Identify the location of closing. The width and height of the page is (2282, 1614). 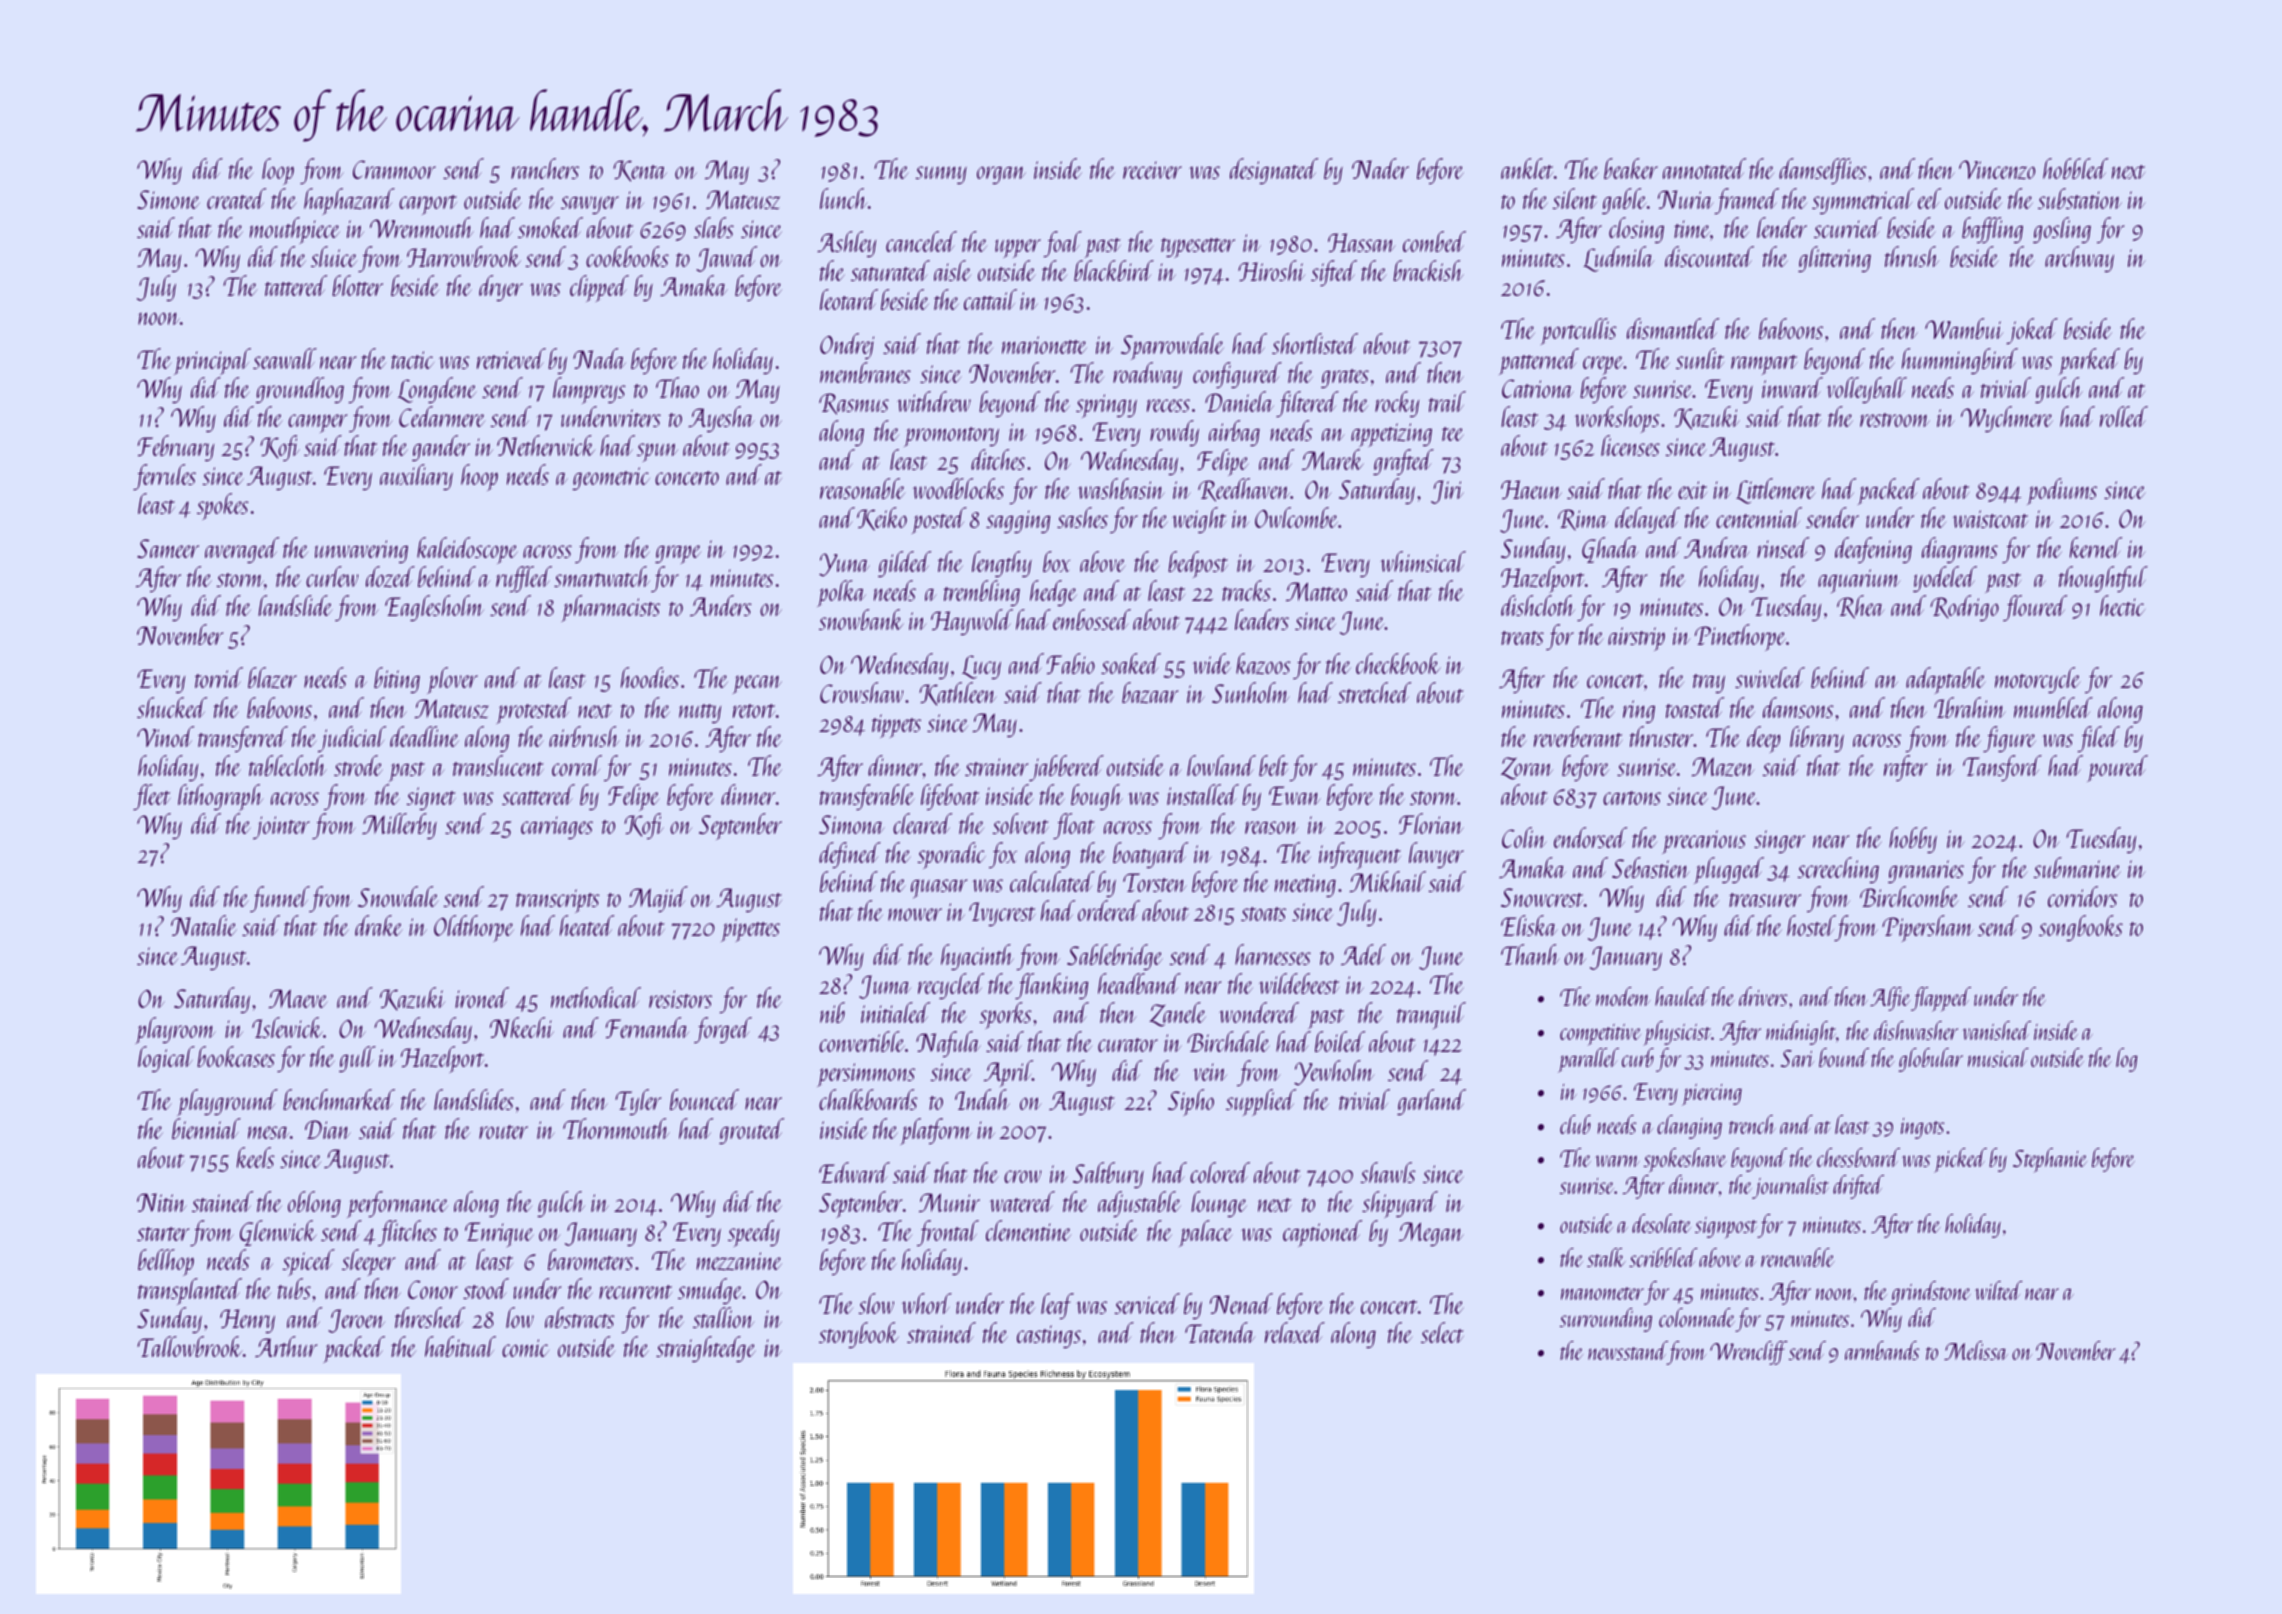
(1636, 230).
